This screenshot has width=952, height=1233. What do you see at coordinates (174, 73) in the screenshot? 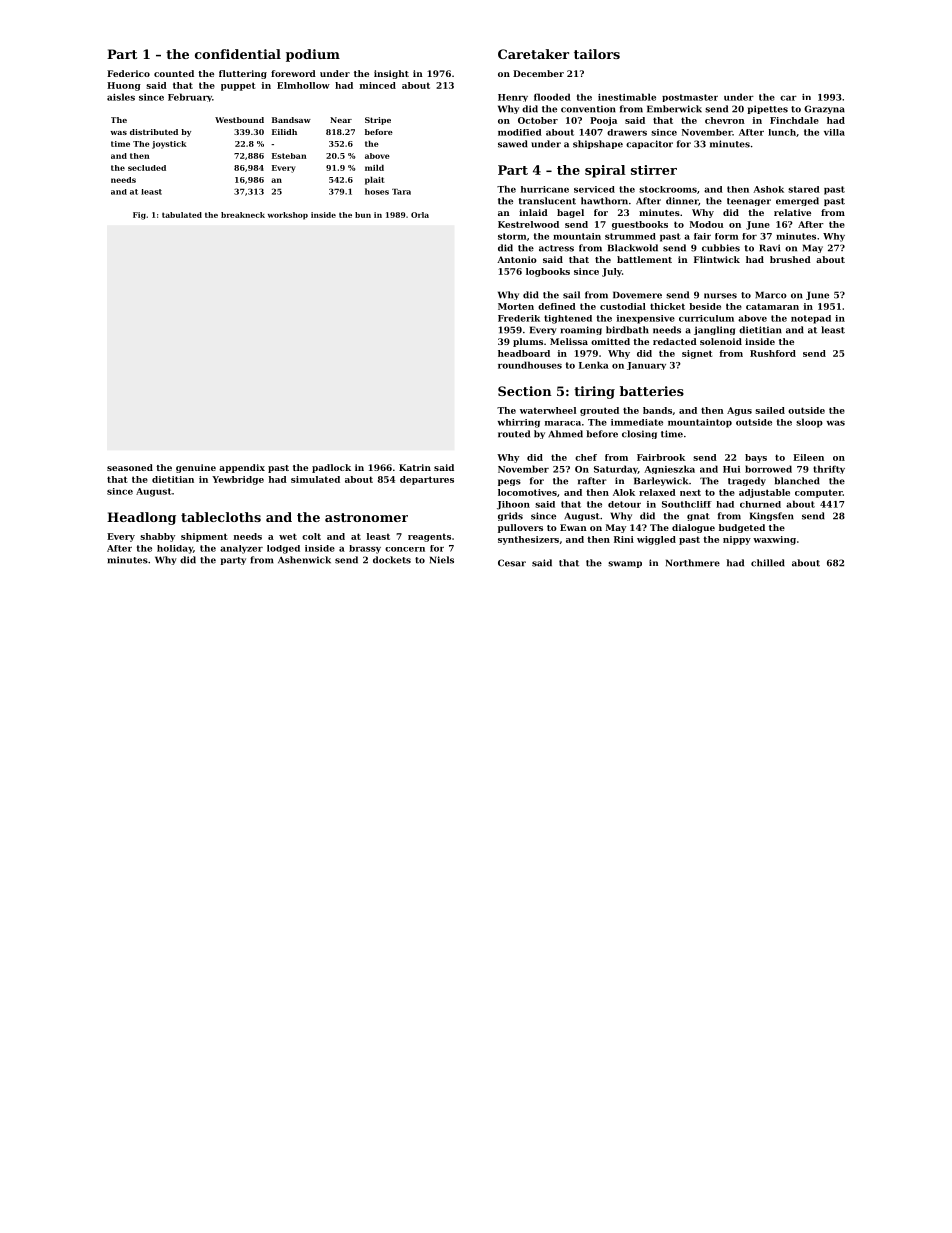
I see `counted` at bounding box center [174, 73].
